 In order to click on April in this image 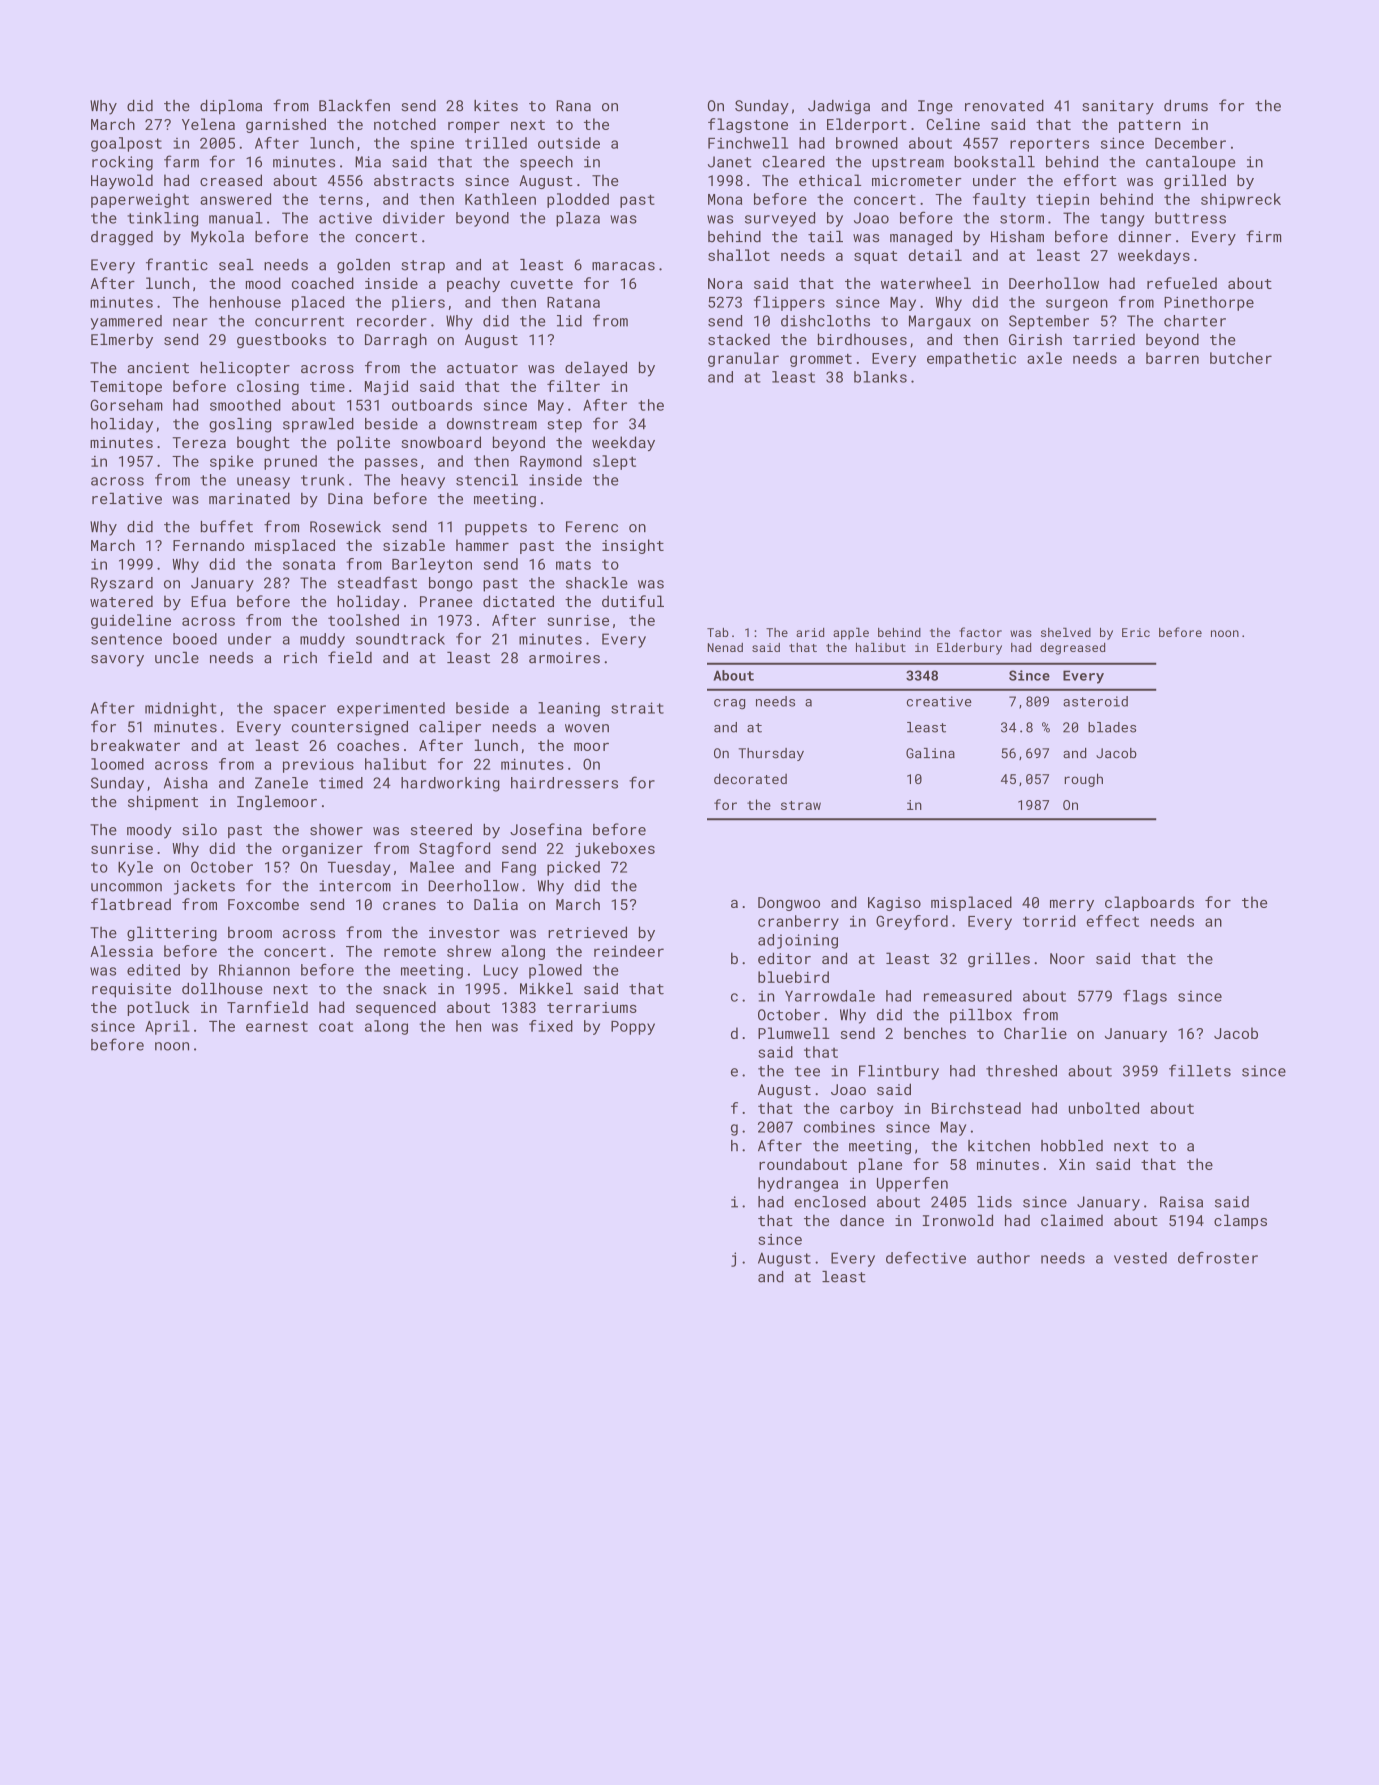, I will do `click(167, 1027)`.
